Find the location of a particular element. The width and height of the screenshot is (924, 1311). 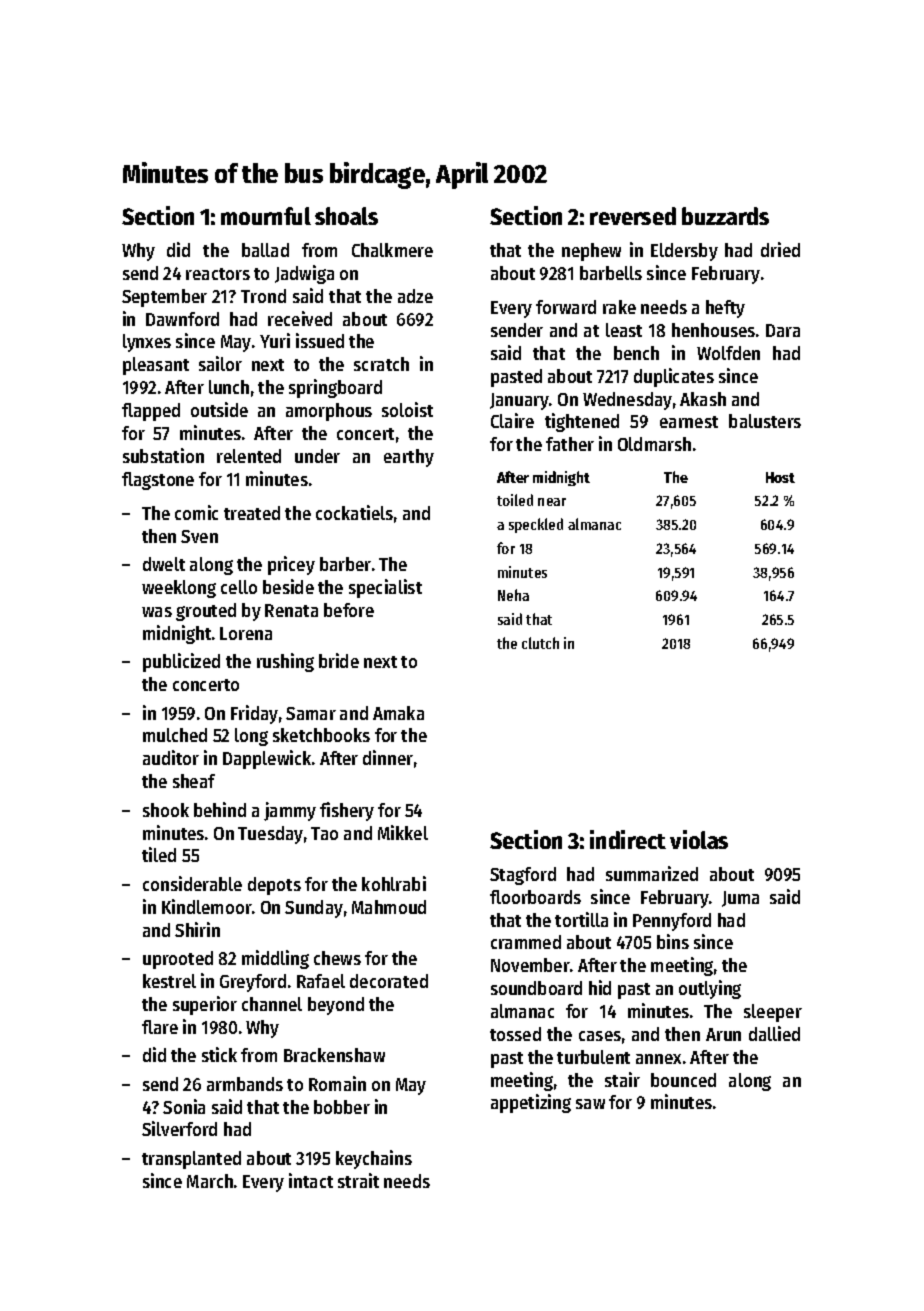

transplanted is located at coordinates (191, 1160).
